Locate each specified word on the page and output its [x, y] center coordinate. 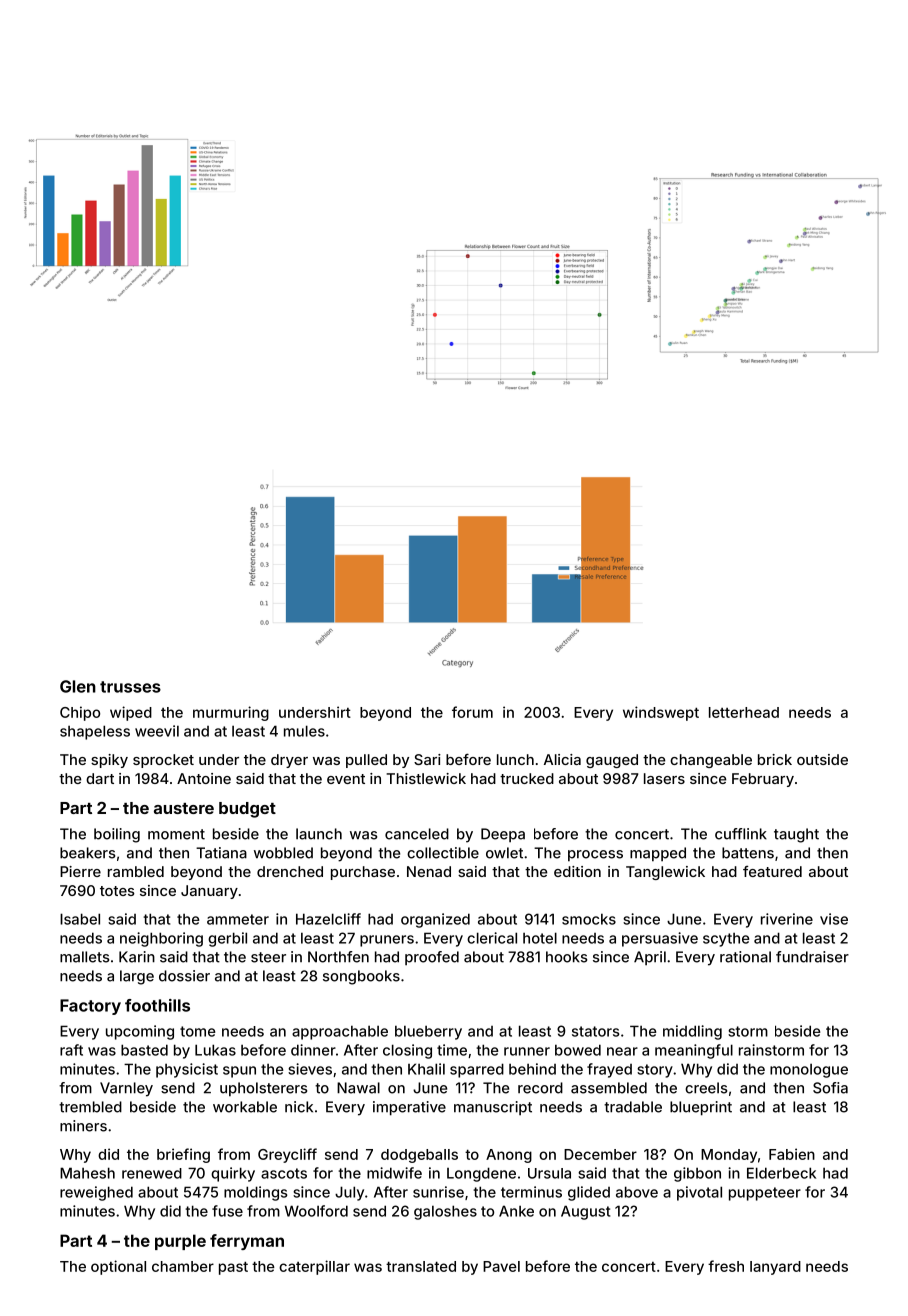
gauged [612, 761]
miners [83, 1126]
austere [184, 808]
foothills [157, 1005]
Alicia [562, 759]
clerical [492, 938]
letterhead [744, 712]
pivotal [699, 1193]
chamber [183, 1266]
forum [472, 712]
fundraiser [812, 957]
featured [772, 871]
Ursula [549, 1173]
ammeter [238, 919]
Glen [78, 686]
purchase [363, 873]
